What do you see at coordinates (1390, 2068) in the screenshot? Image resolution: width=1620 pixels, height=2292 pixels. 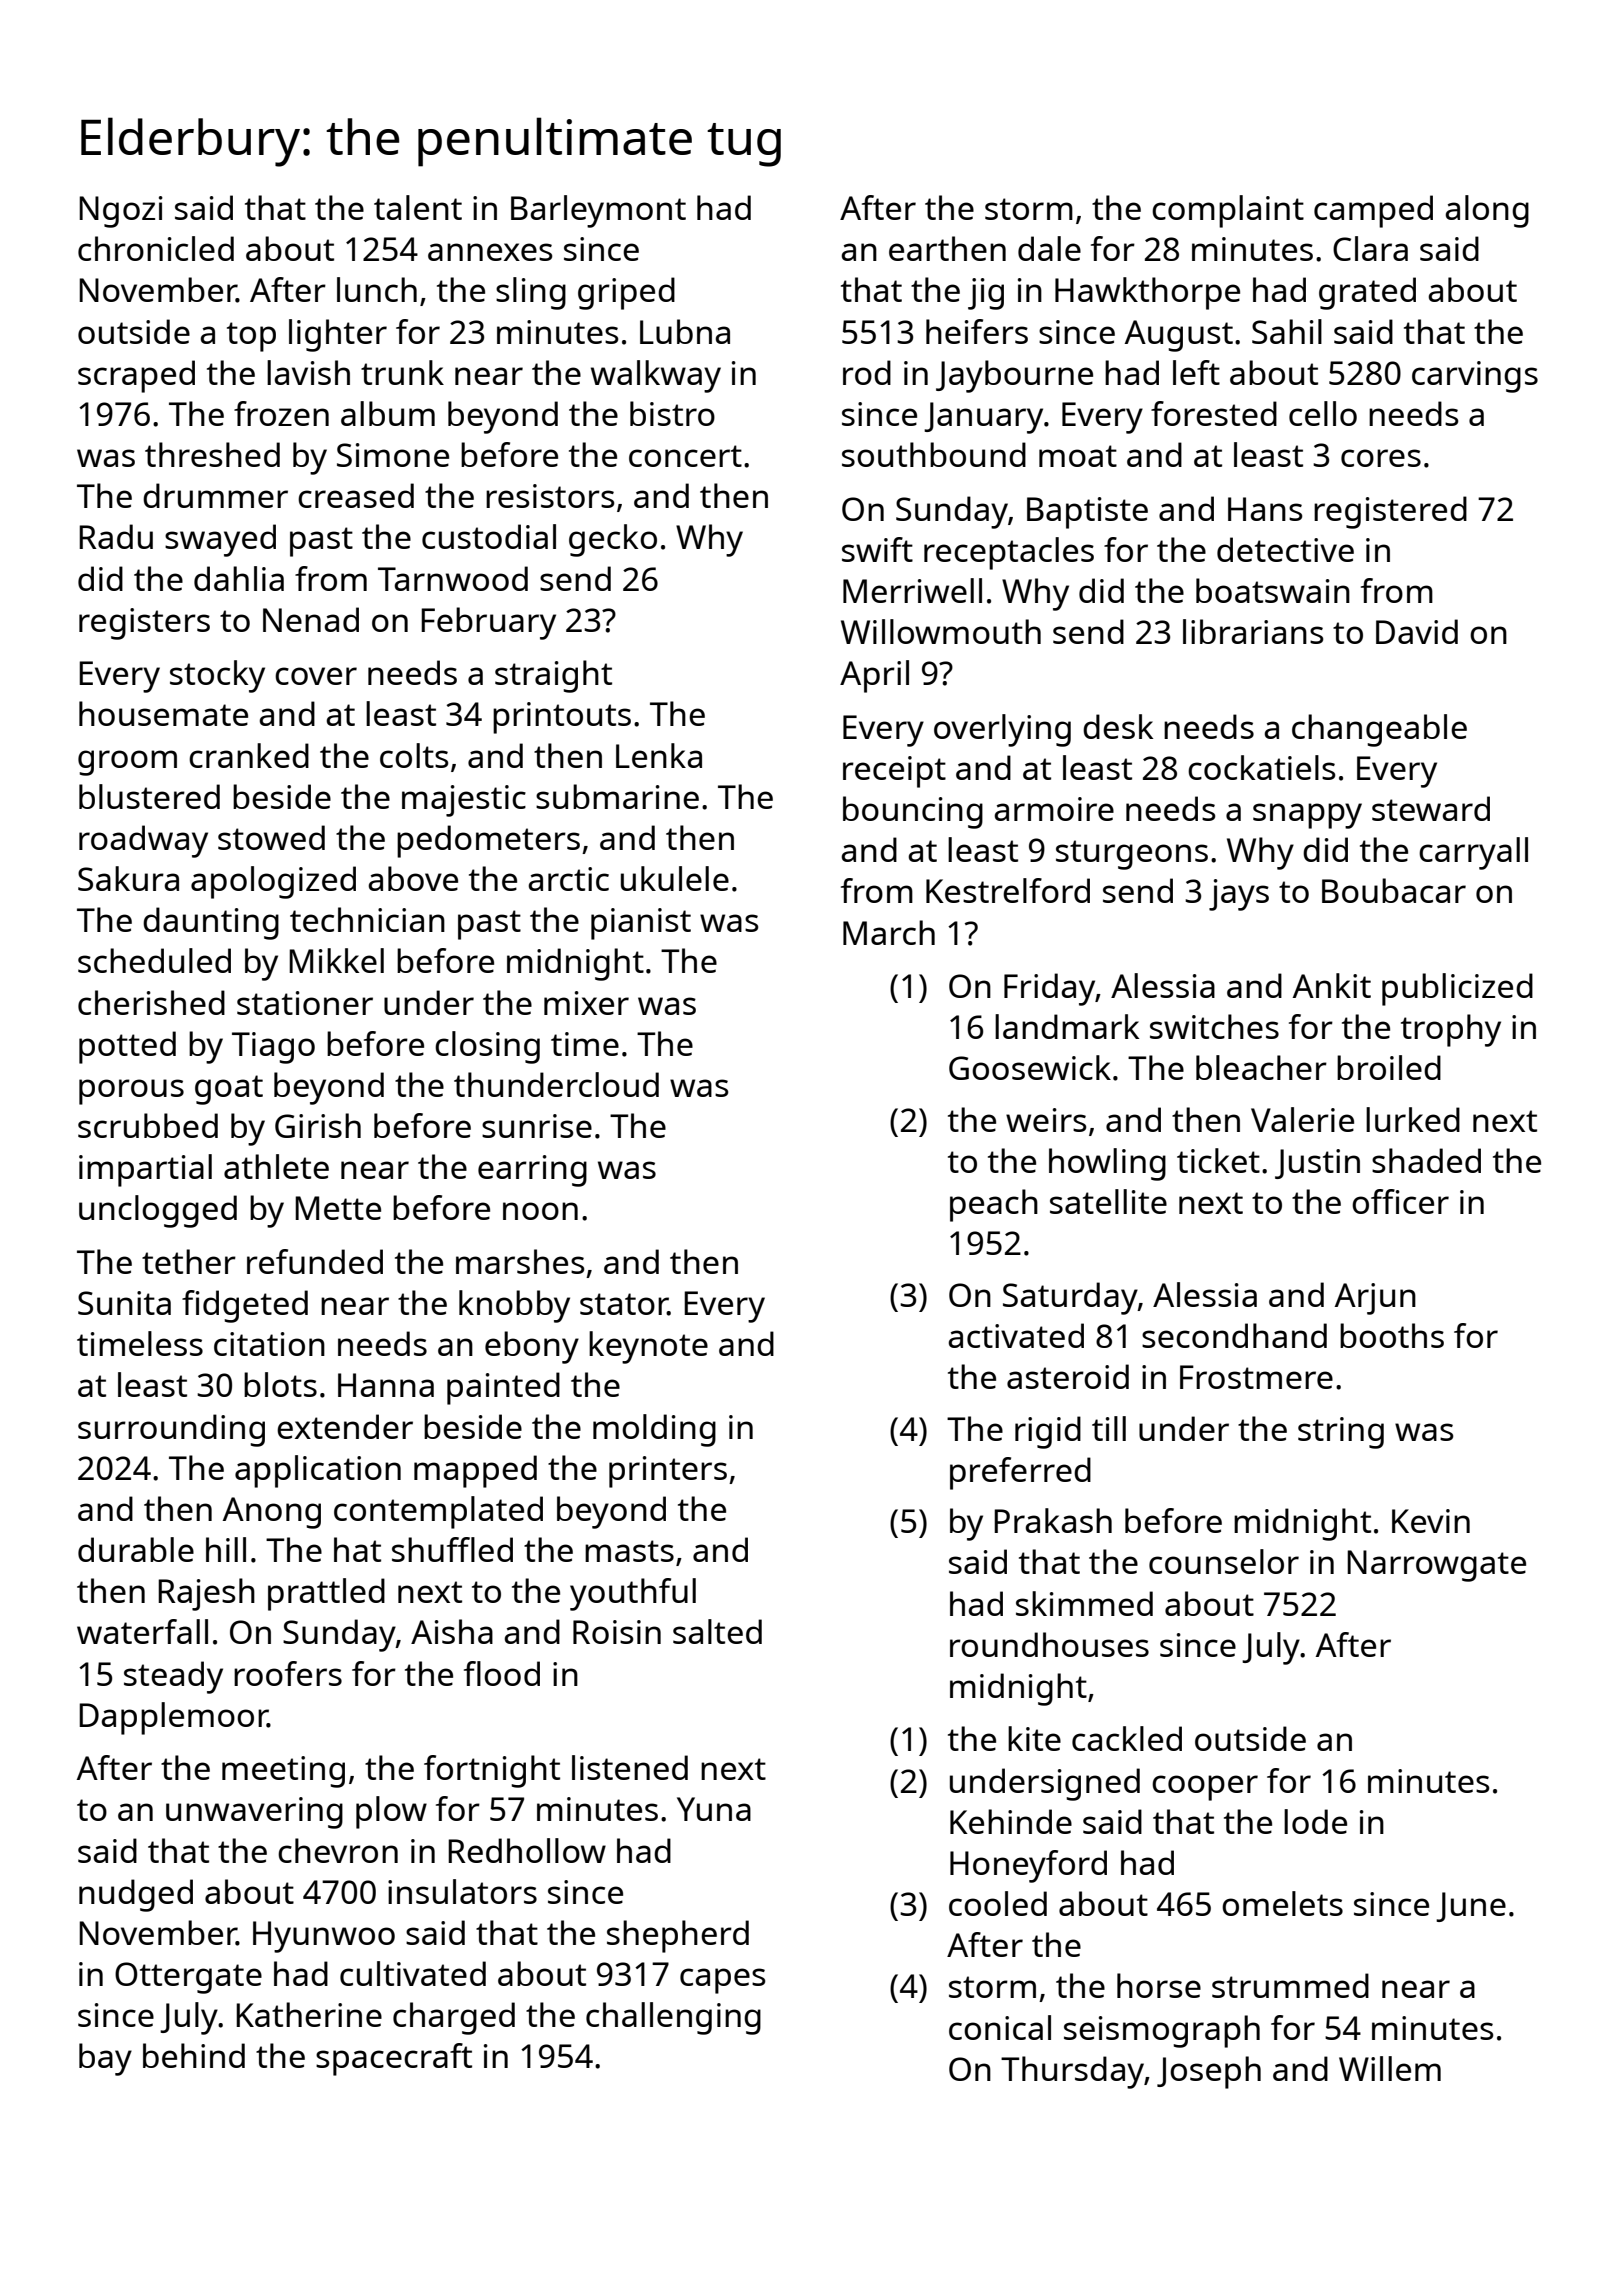 I see `Willem` at bounding box center [1390, 2068].
